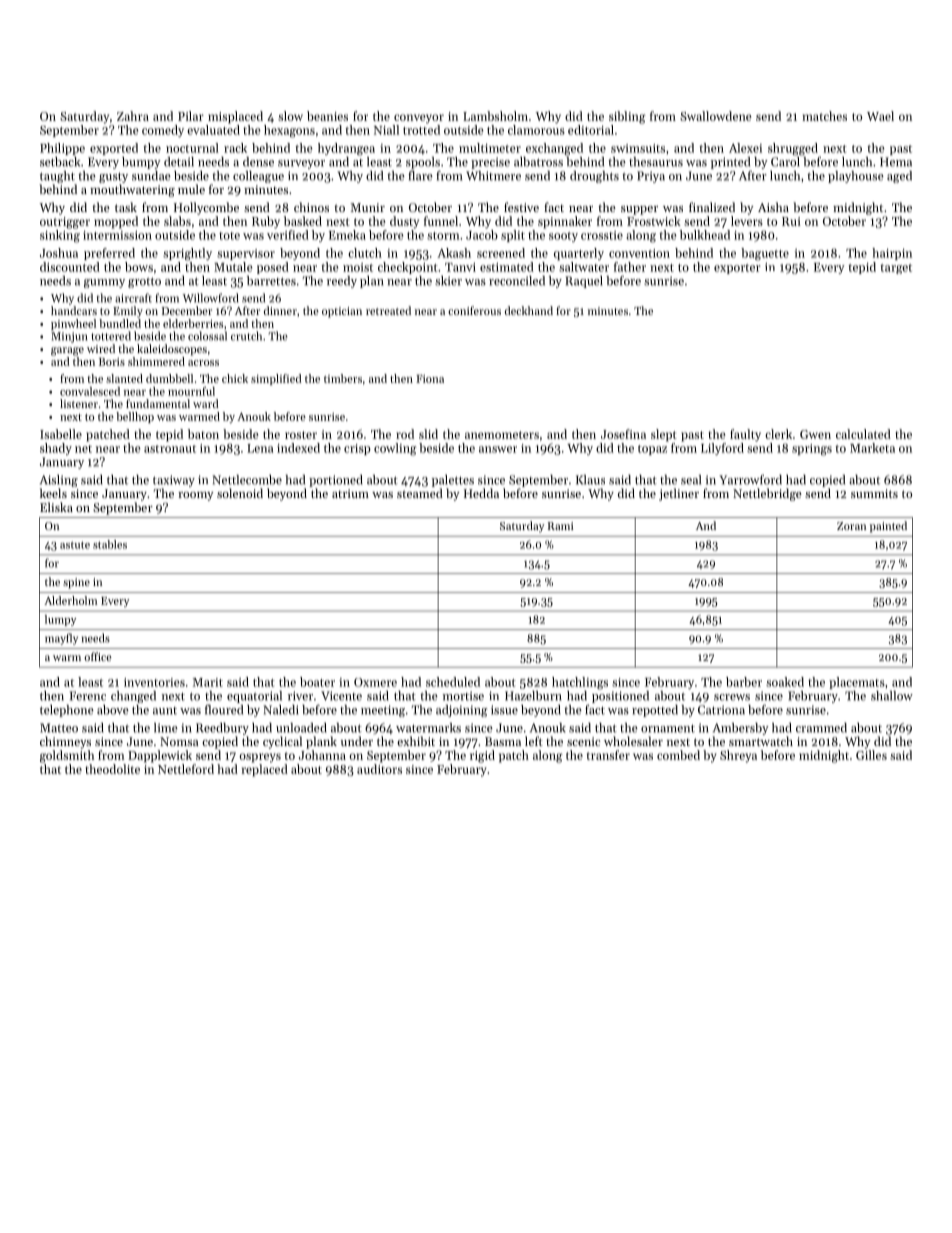 Image resolution: width=952 pixels, height=1233 pixels. What do you see at coordinates (871, 755) in the document?
I see `Gilles` at bounding box center [871, 755].
